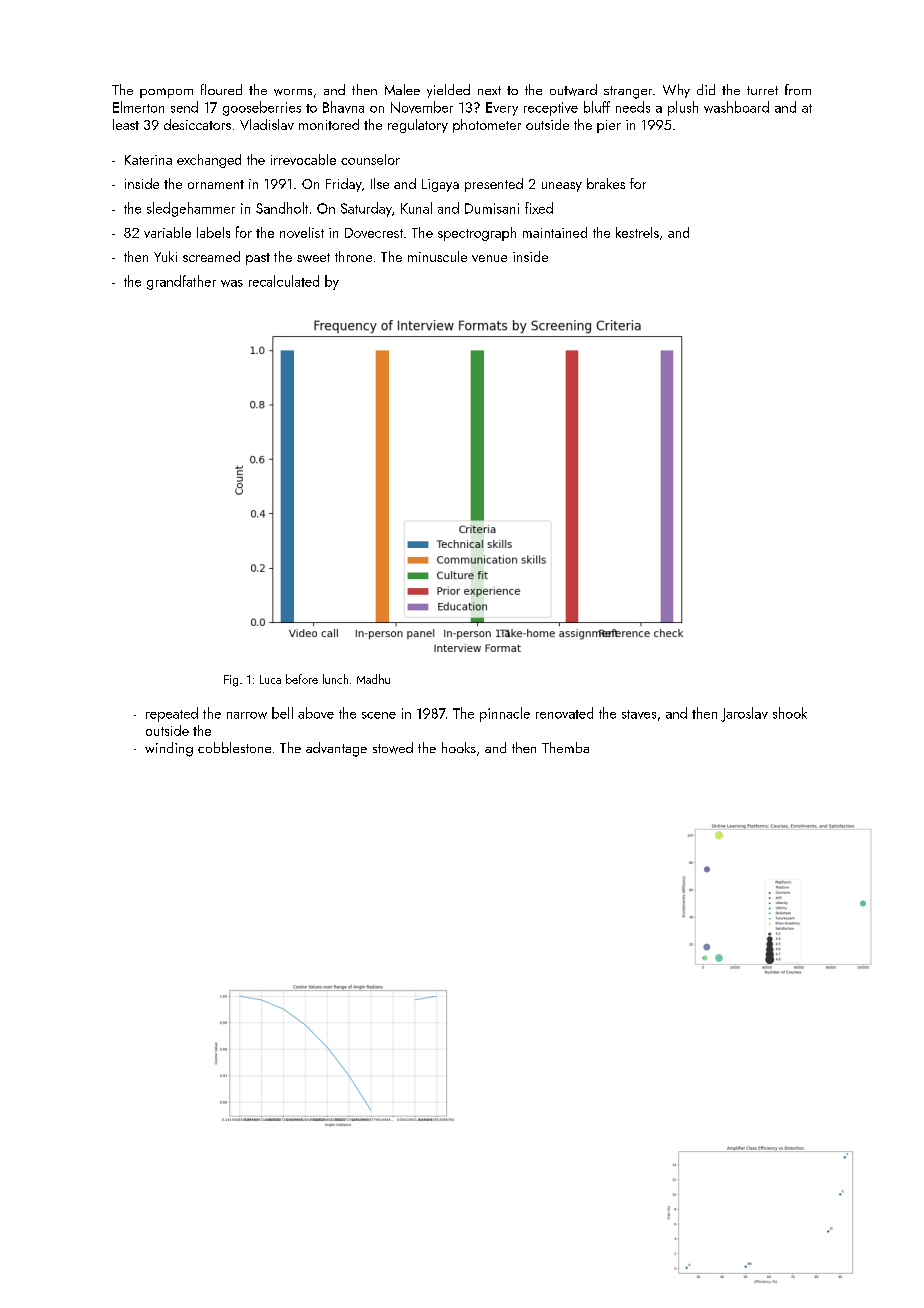  What do you see at coordinates (172, 714) in the screenshot?
I see `repeated` at bounding box center [172, 714].
